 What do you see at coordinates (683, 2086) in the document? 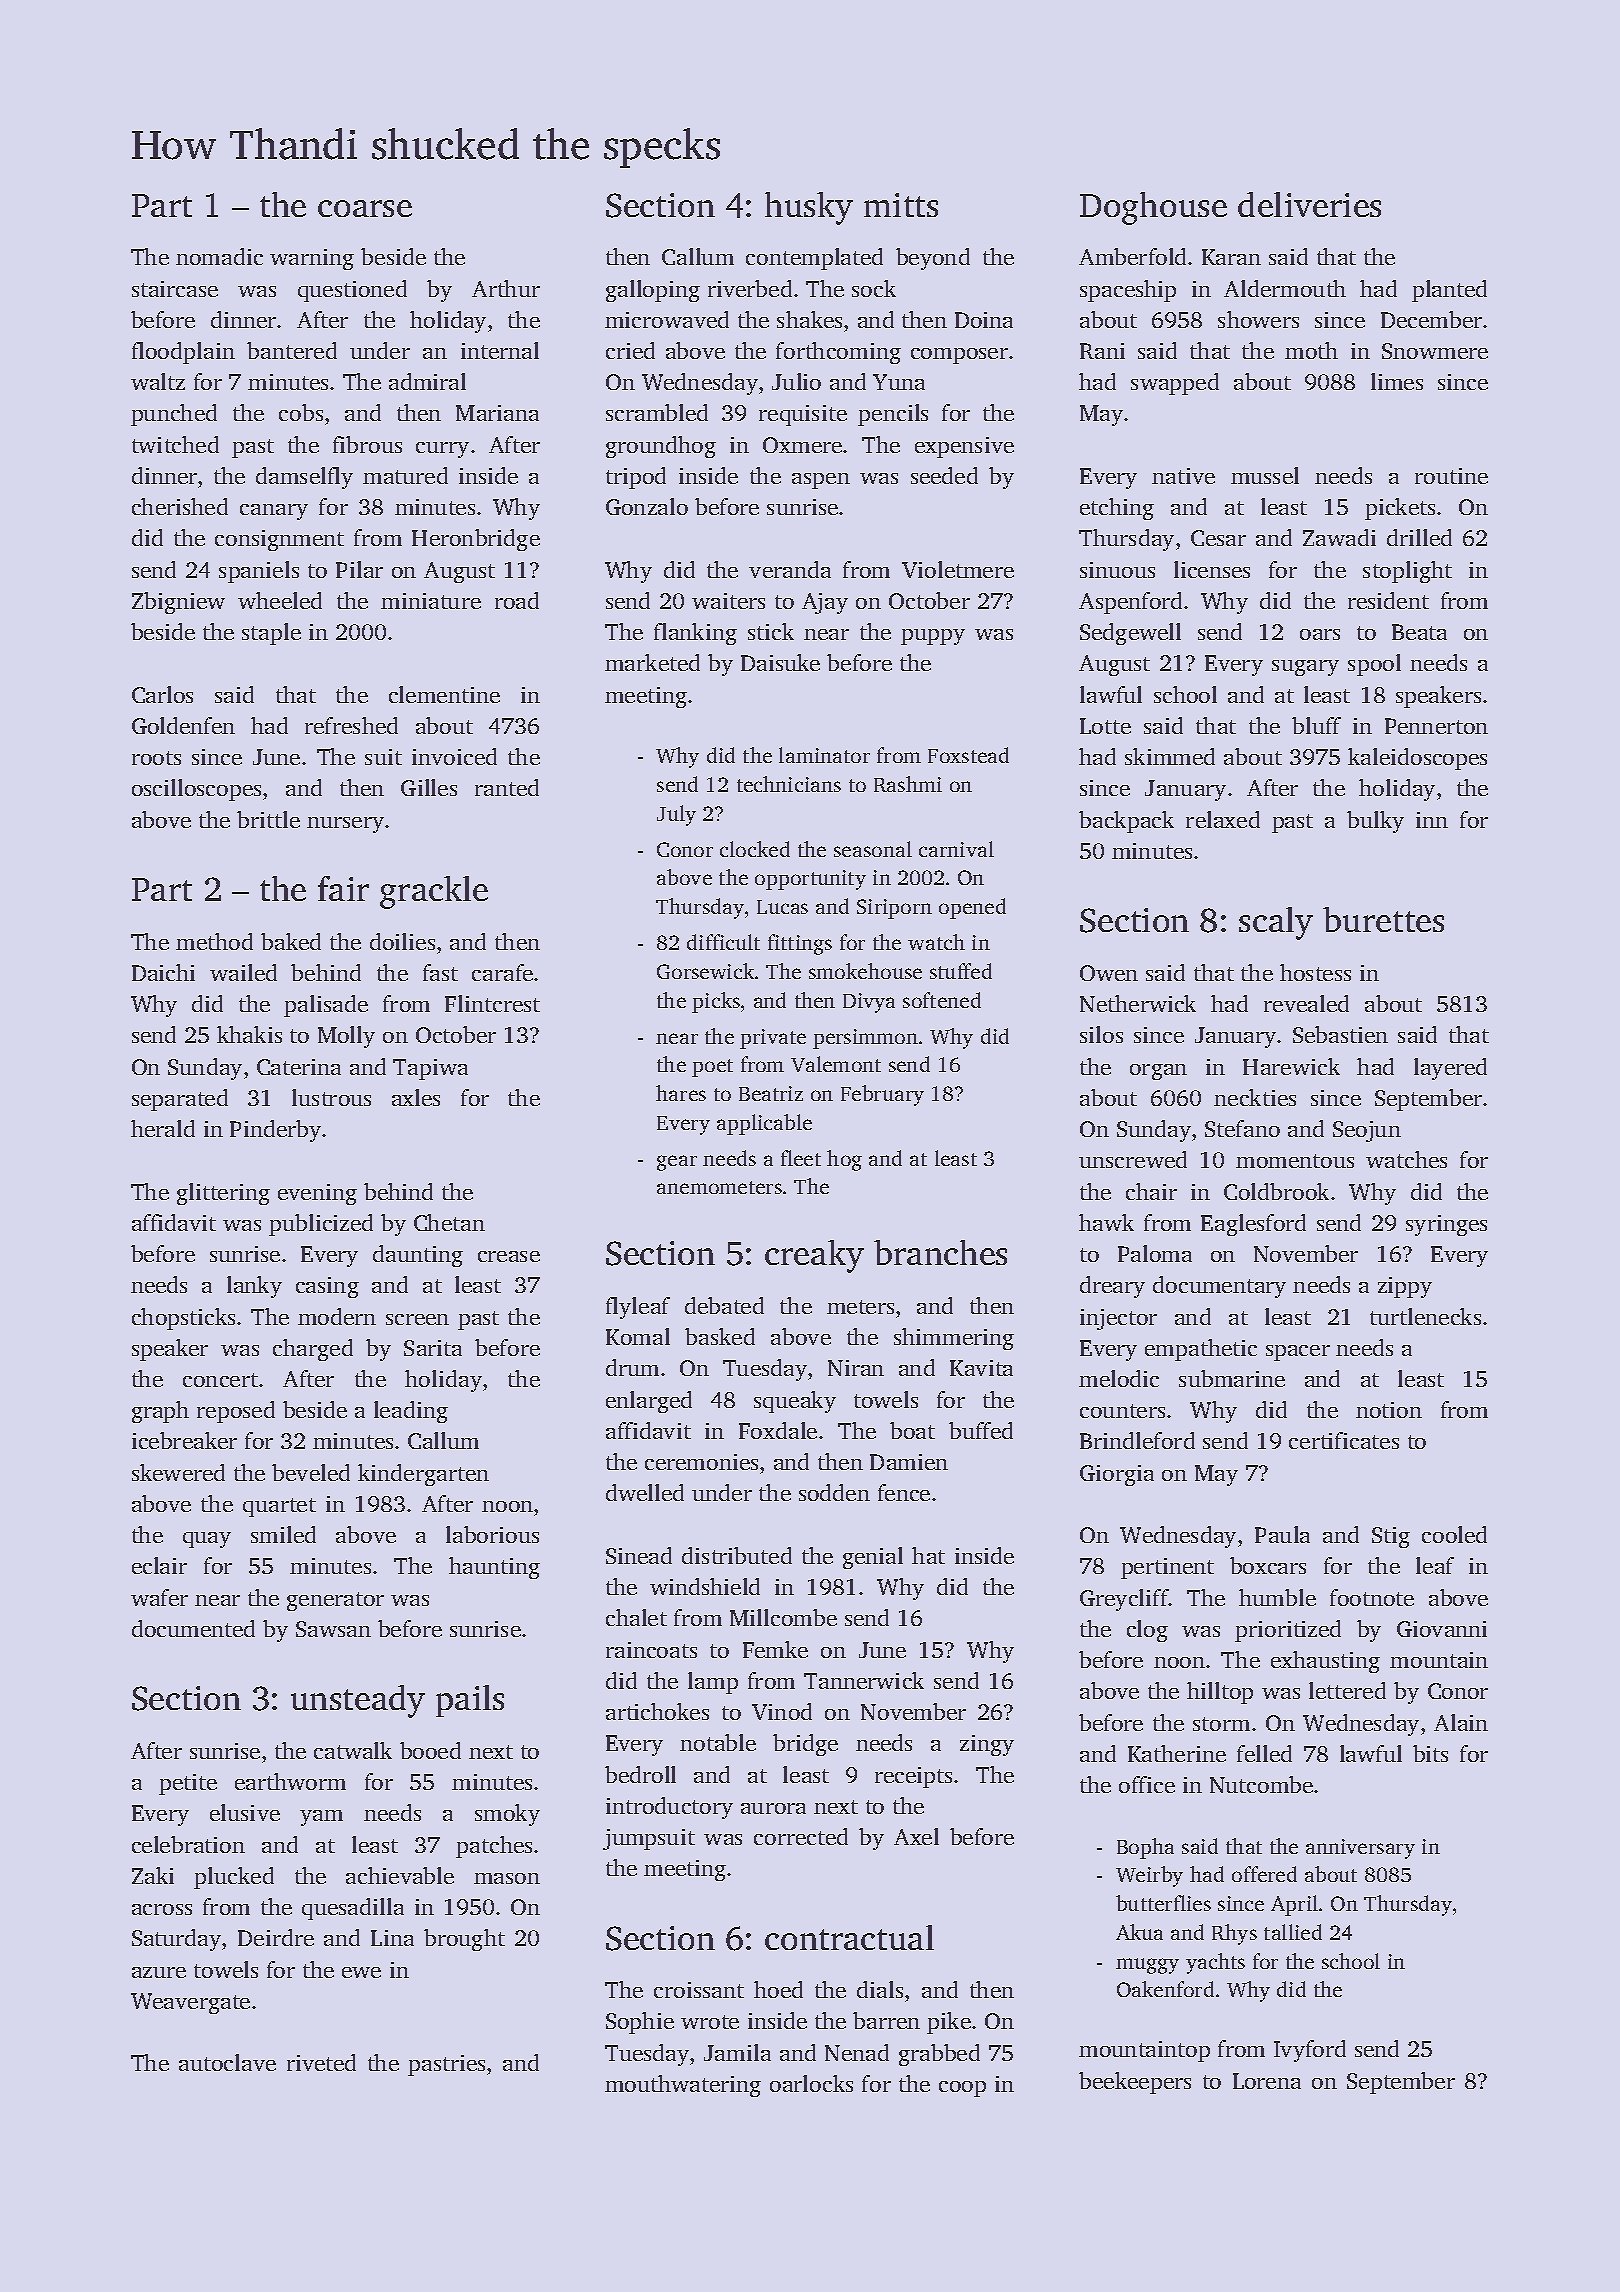
I see `mouthwatering` at bounding box center [683, 2086].
